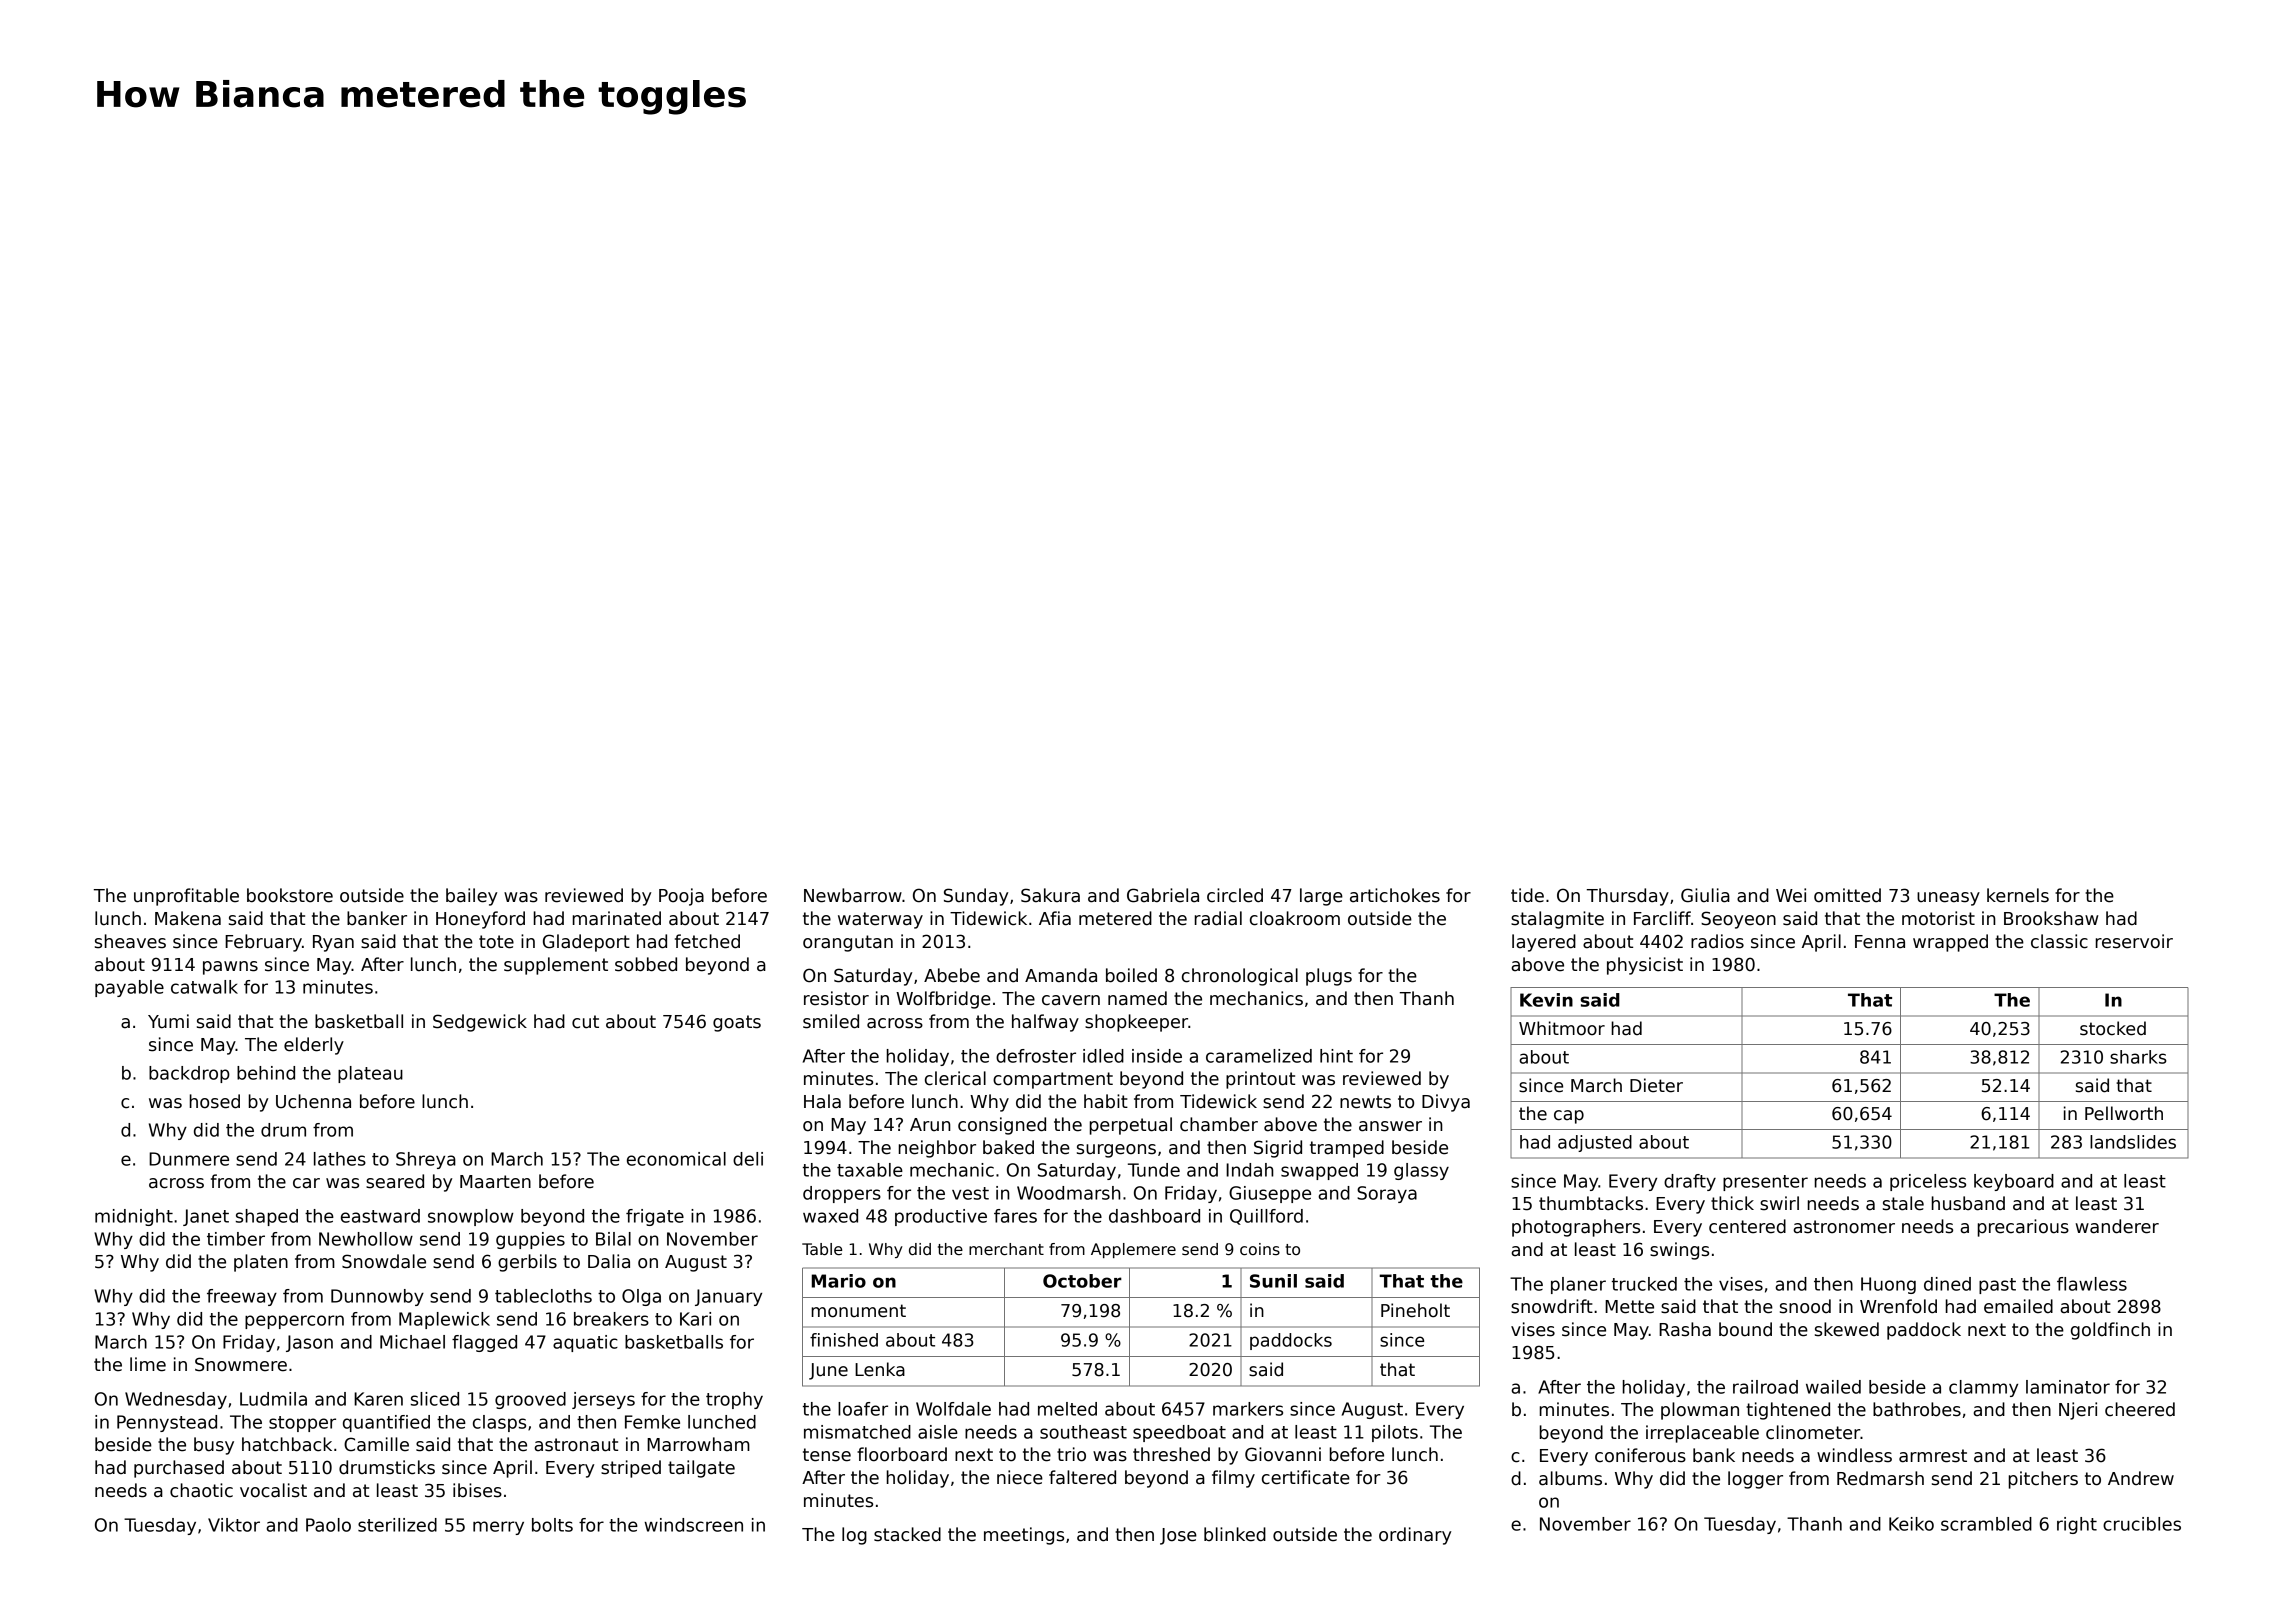  I want to click on grooved, so click(530, 1400).
